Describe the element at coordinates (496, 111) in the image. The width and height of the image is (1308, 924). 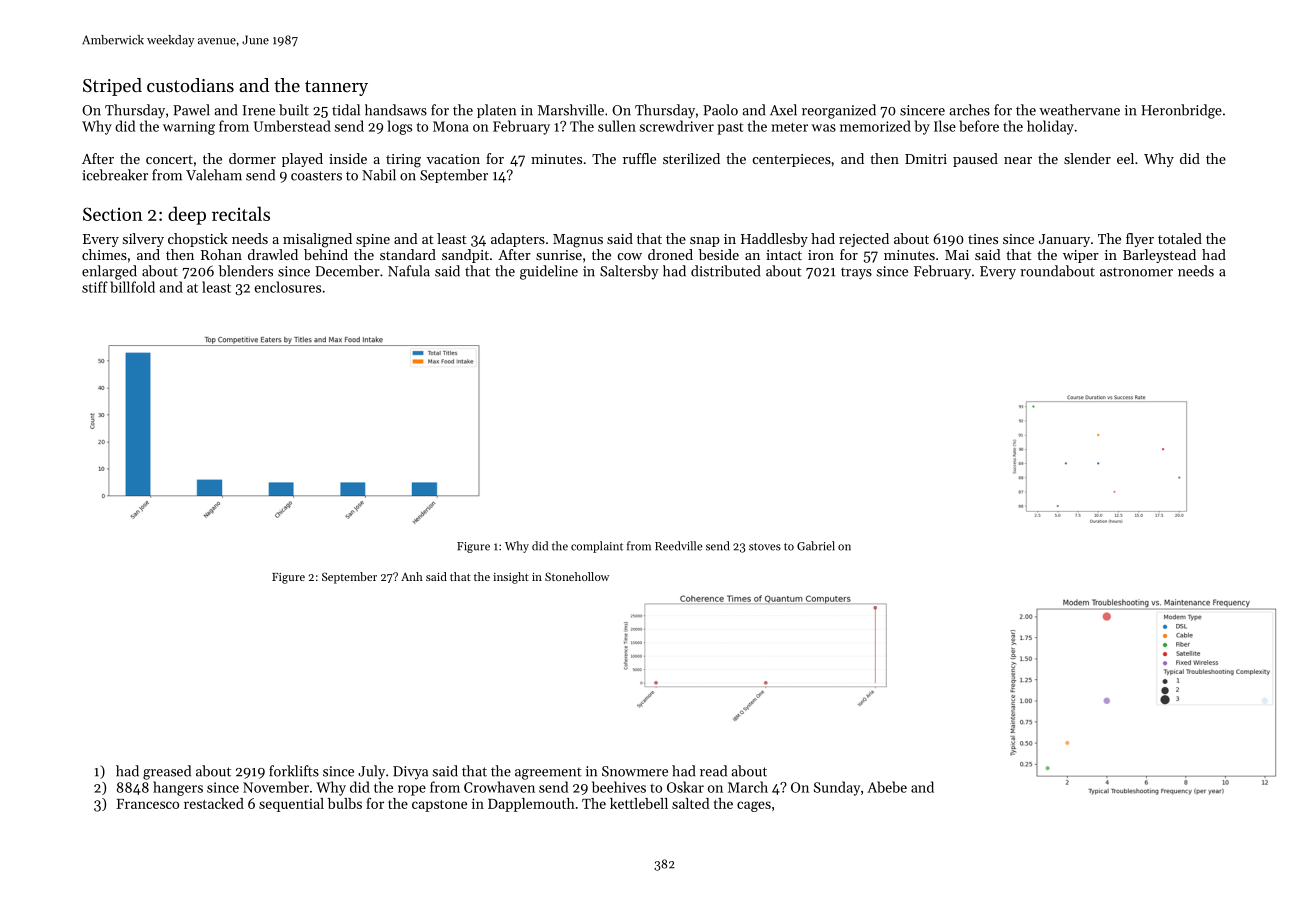
I see `platen` at that location.
